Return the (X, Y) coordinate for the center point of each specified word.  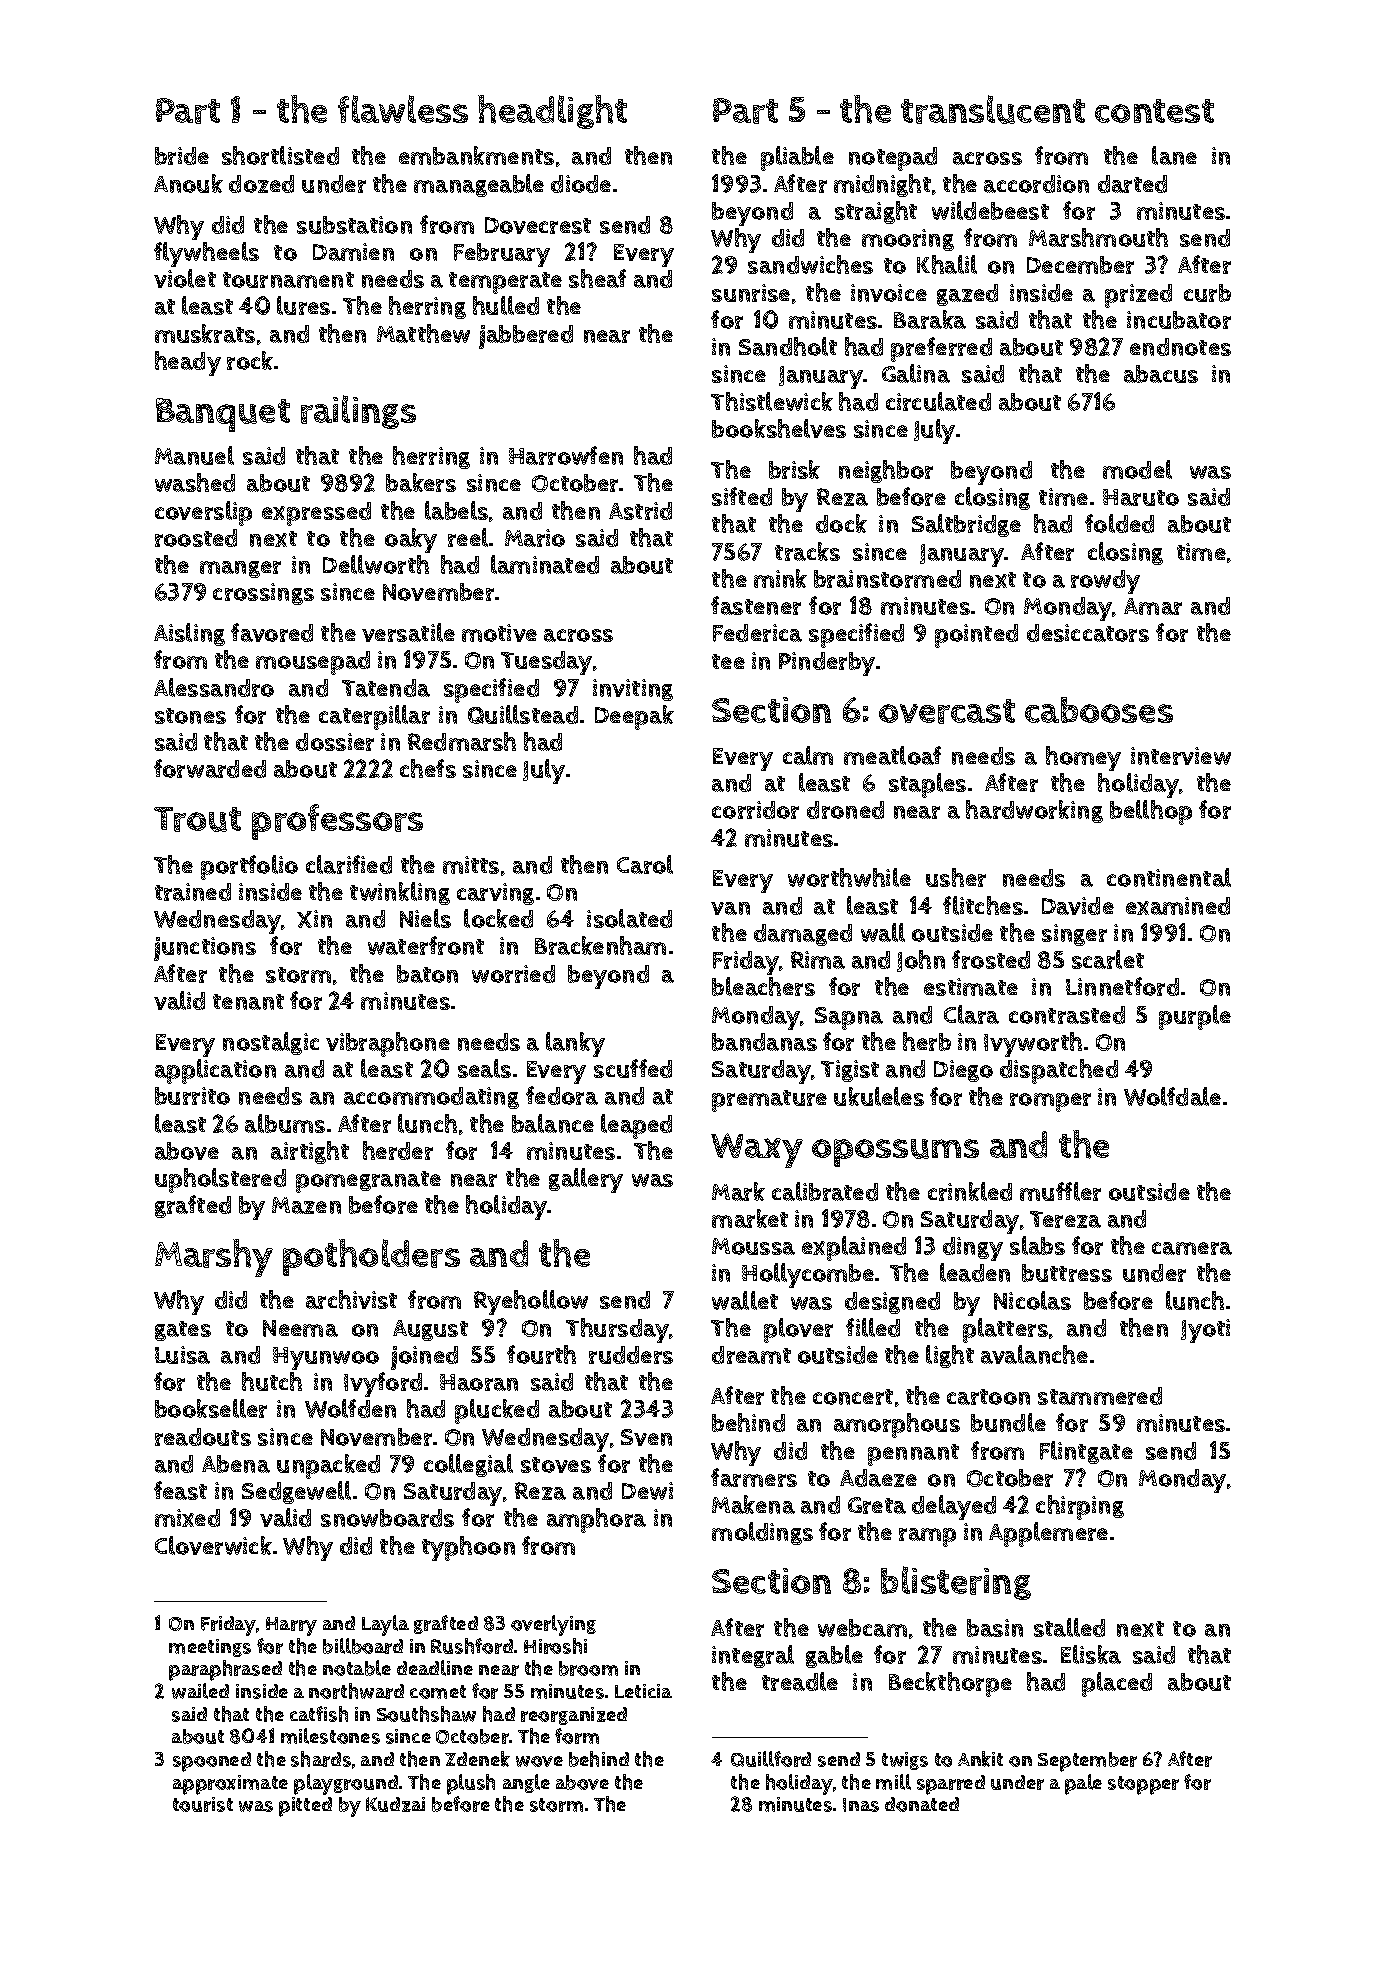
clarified (349, 864)
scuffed (633, 1068)
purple (1195, 1017)
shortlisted (280, 155)
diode (581, 184)
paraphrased (225, 1670)
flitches (983, 905)
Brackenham (600, 945)
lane (1174, 155)
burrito (192, 1096)
